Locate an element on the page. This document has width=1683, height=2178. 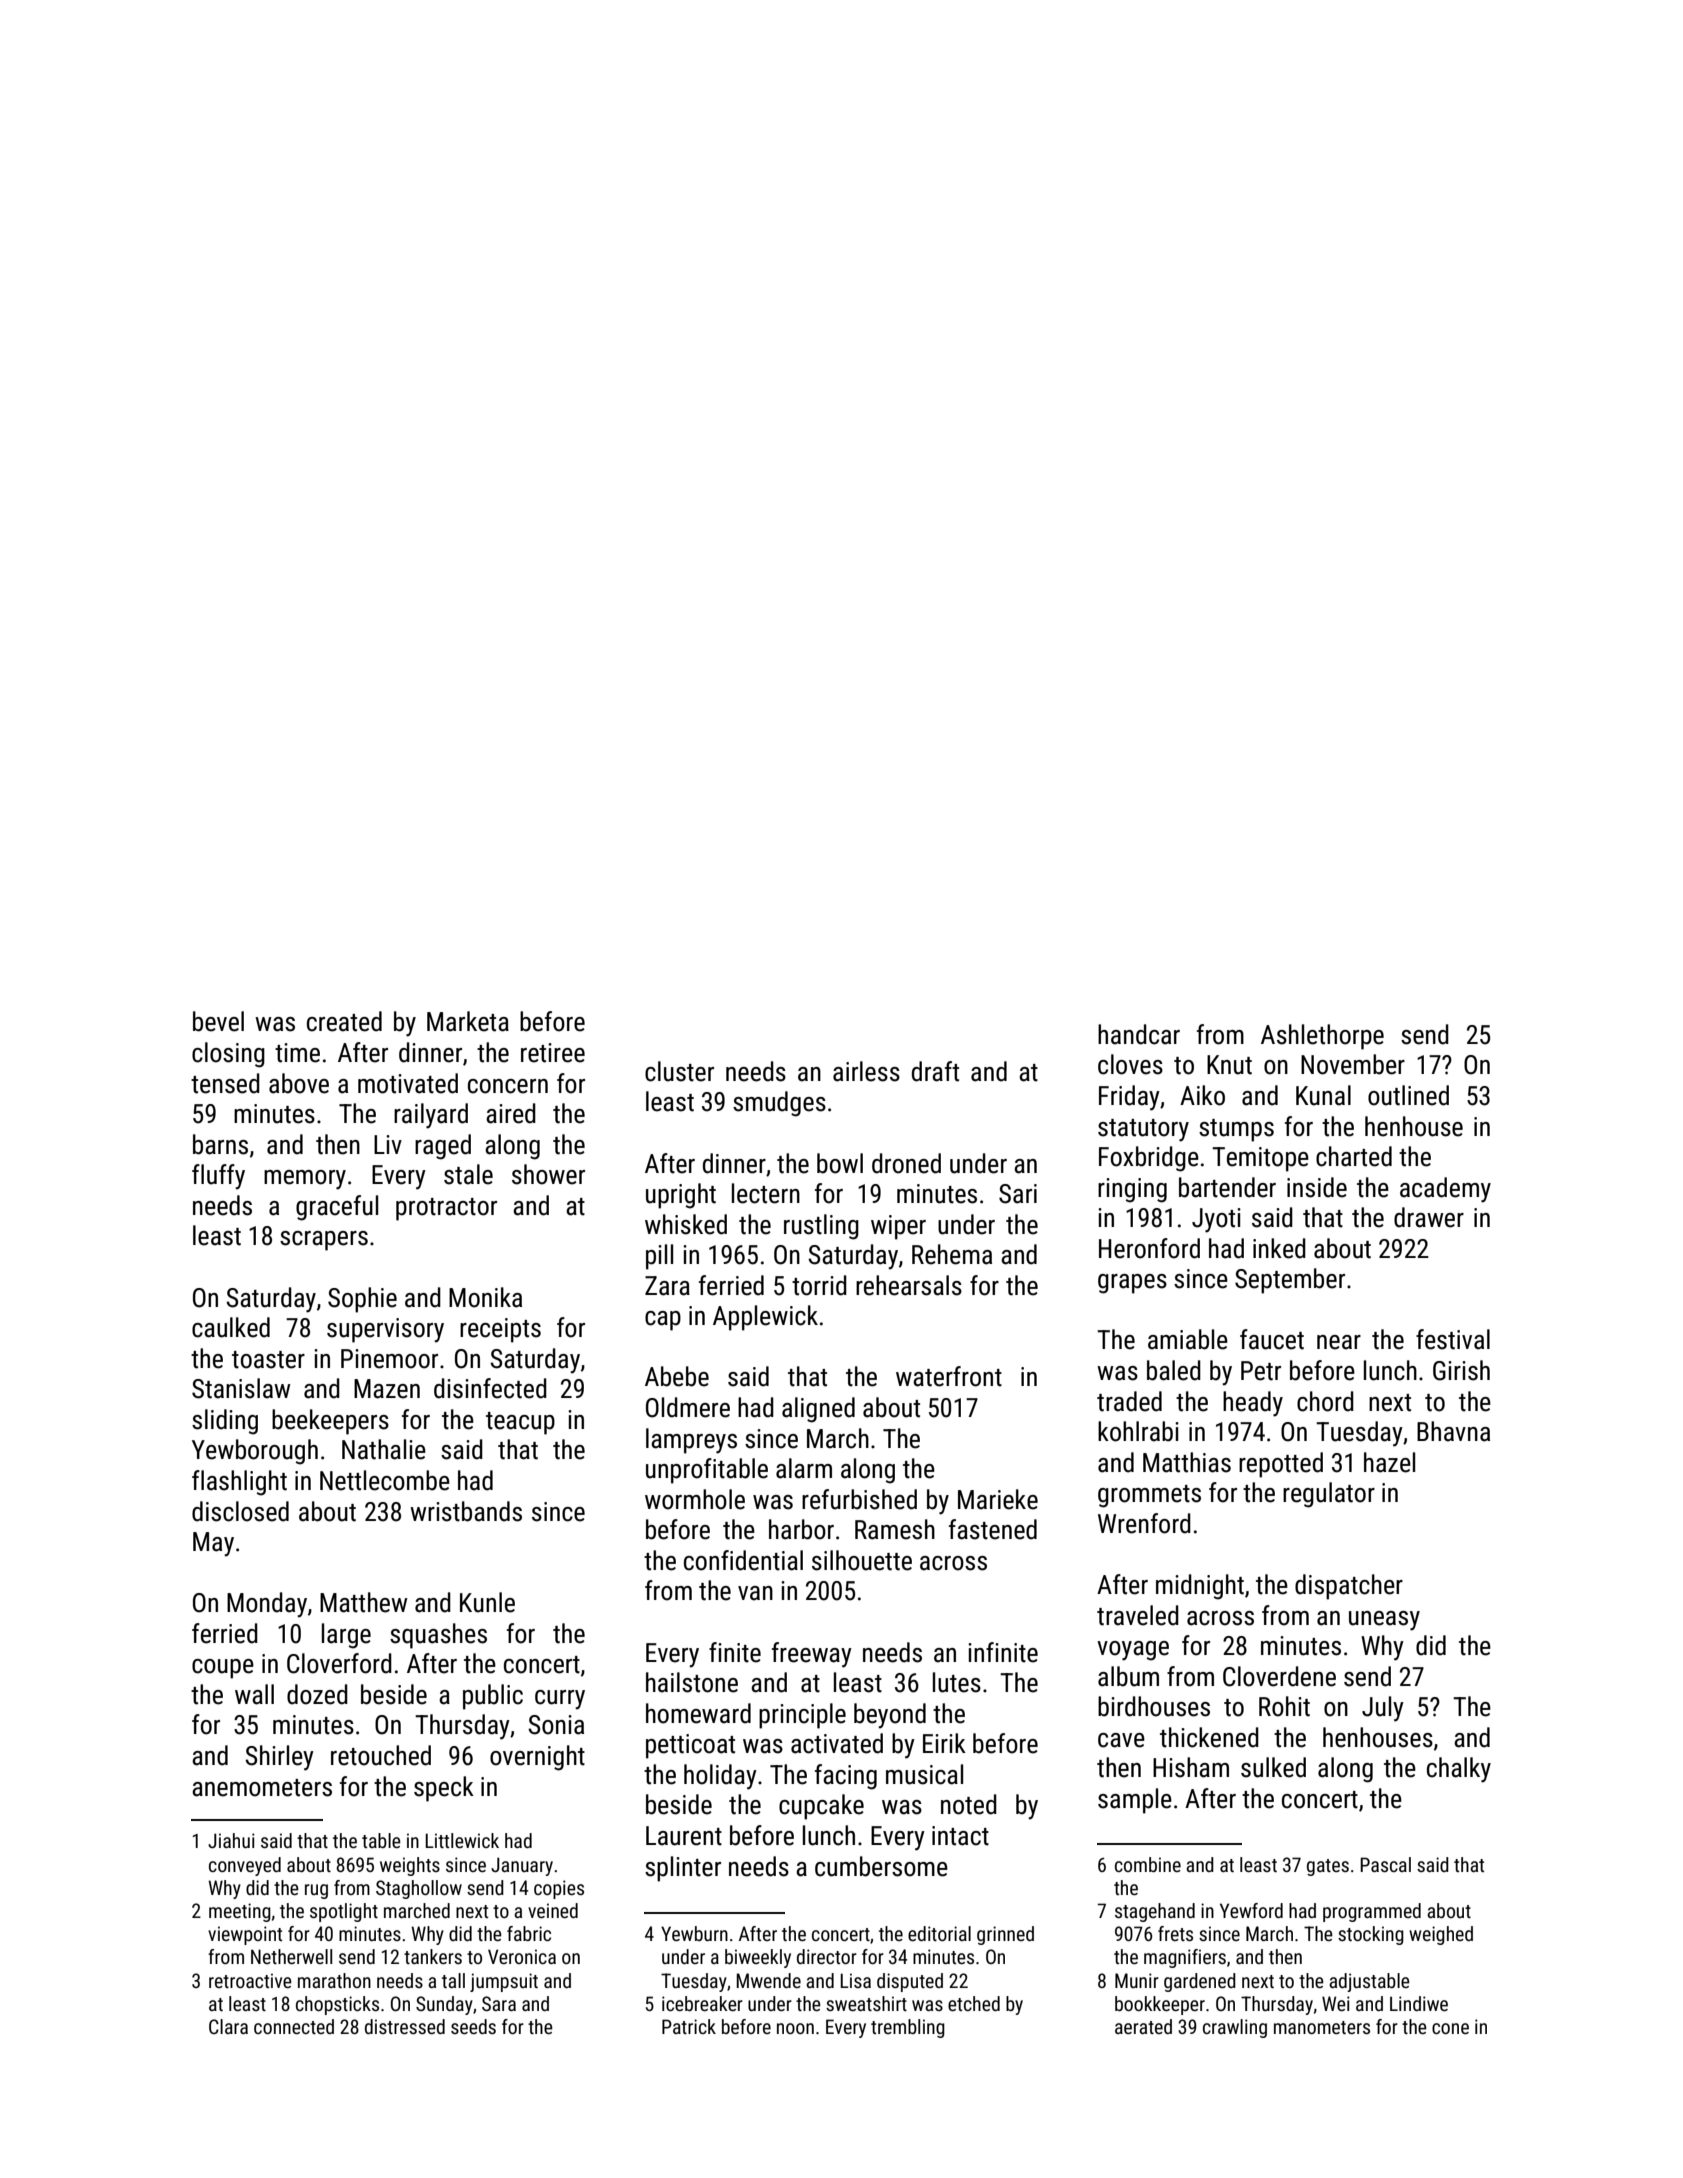
kohlrabi is located at coordinates (1138, 1431).
